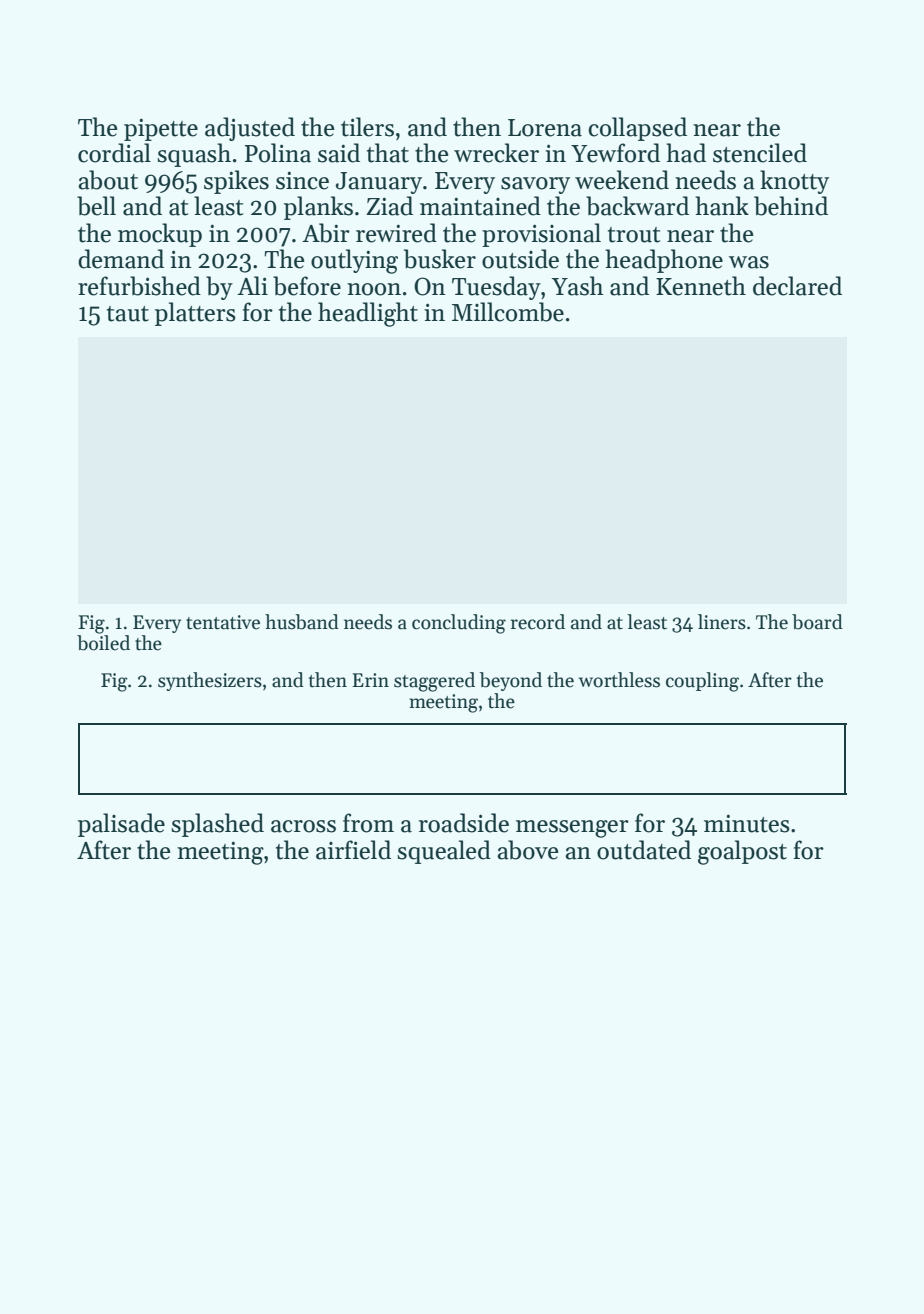 The width and height of the screenshot is (924, 1314). Describe the element at coordinates (161, 129) in the screenshot. I see `pipette` at that location.
